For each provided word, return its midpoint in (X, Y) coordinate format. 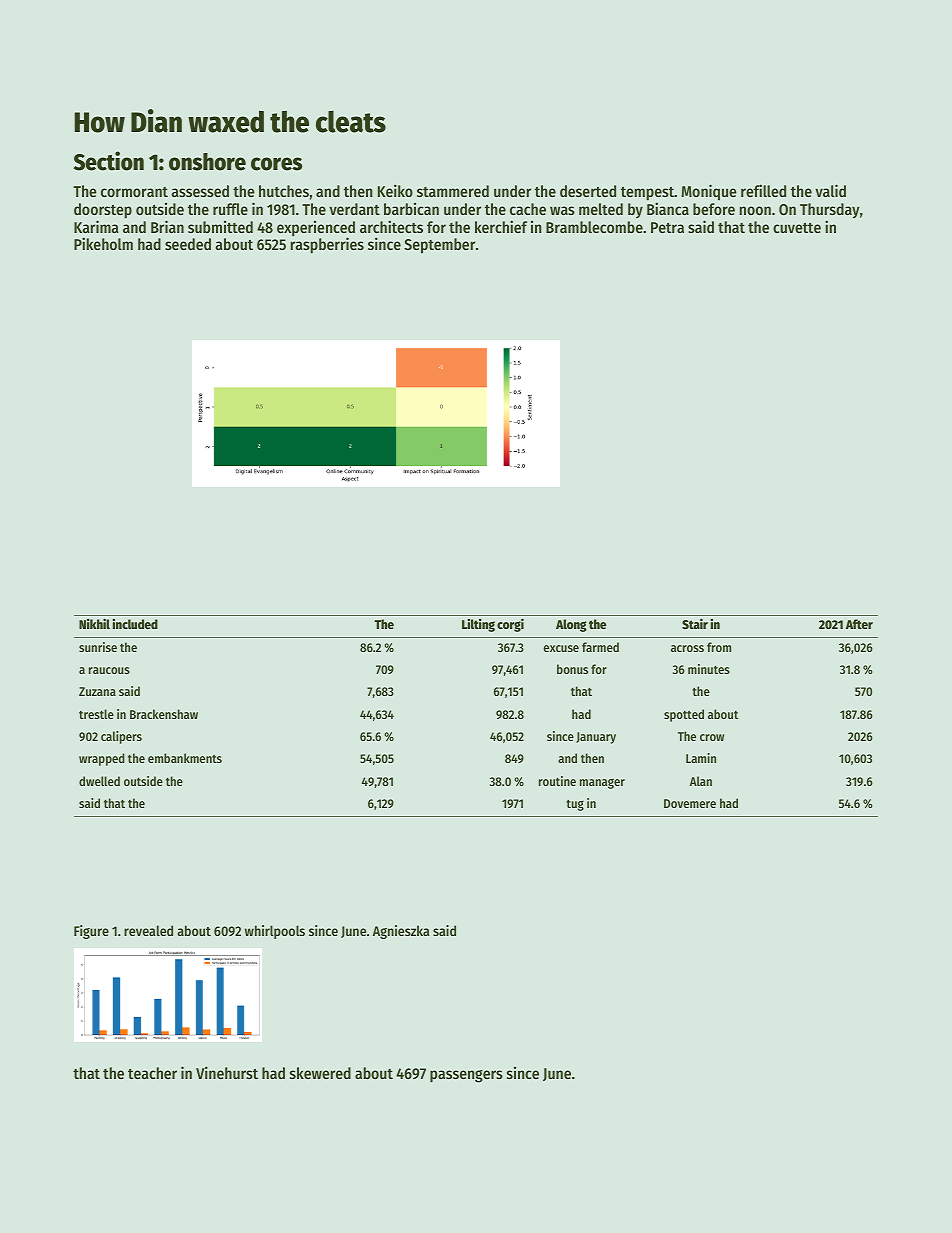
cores (276, 164)
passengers (466, 1076)
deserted (588, 191)
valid (830, 190)
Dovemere (690, 803)
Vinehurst (227, 1072)
